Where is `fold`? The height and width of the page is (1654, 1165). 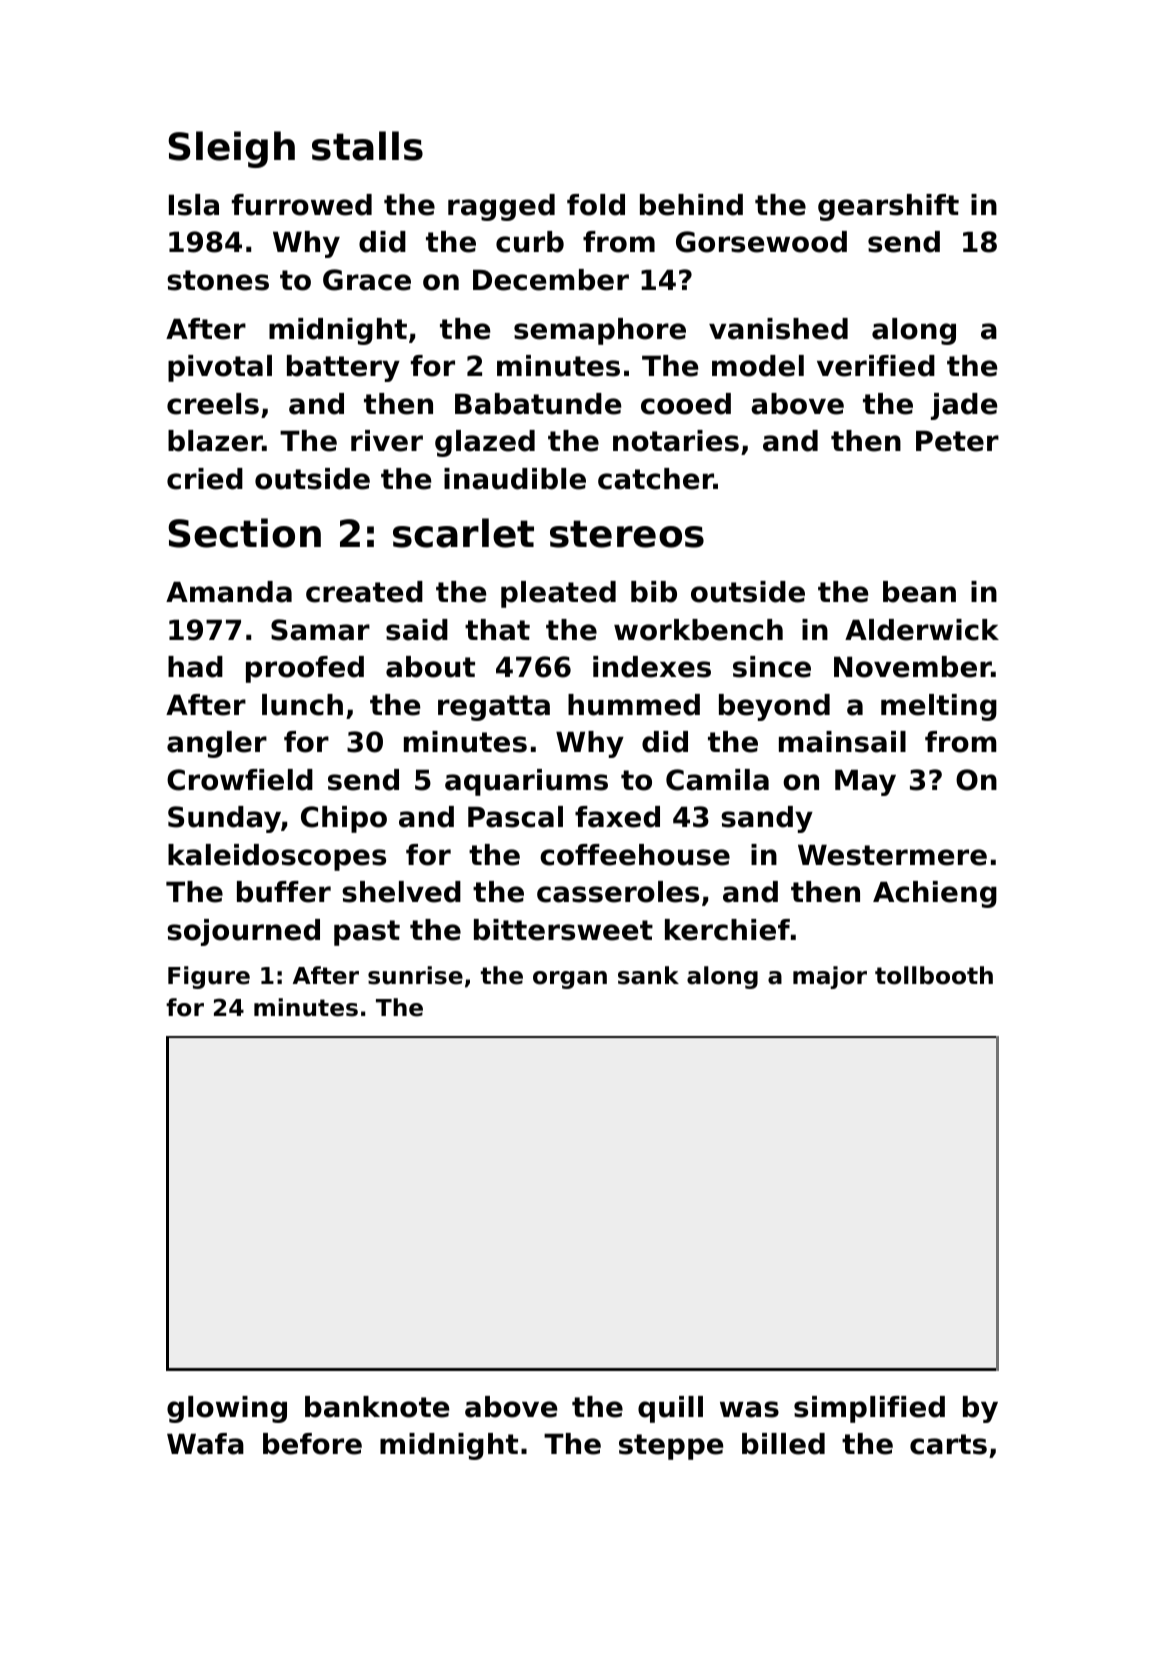
fold is located at coordinates (596, 205).
